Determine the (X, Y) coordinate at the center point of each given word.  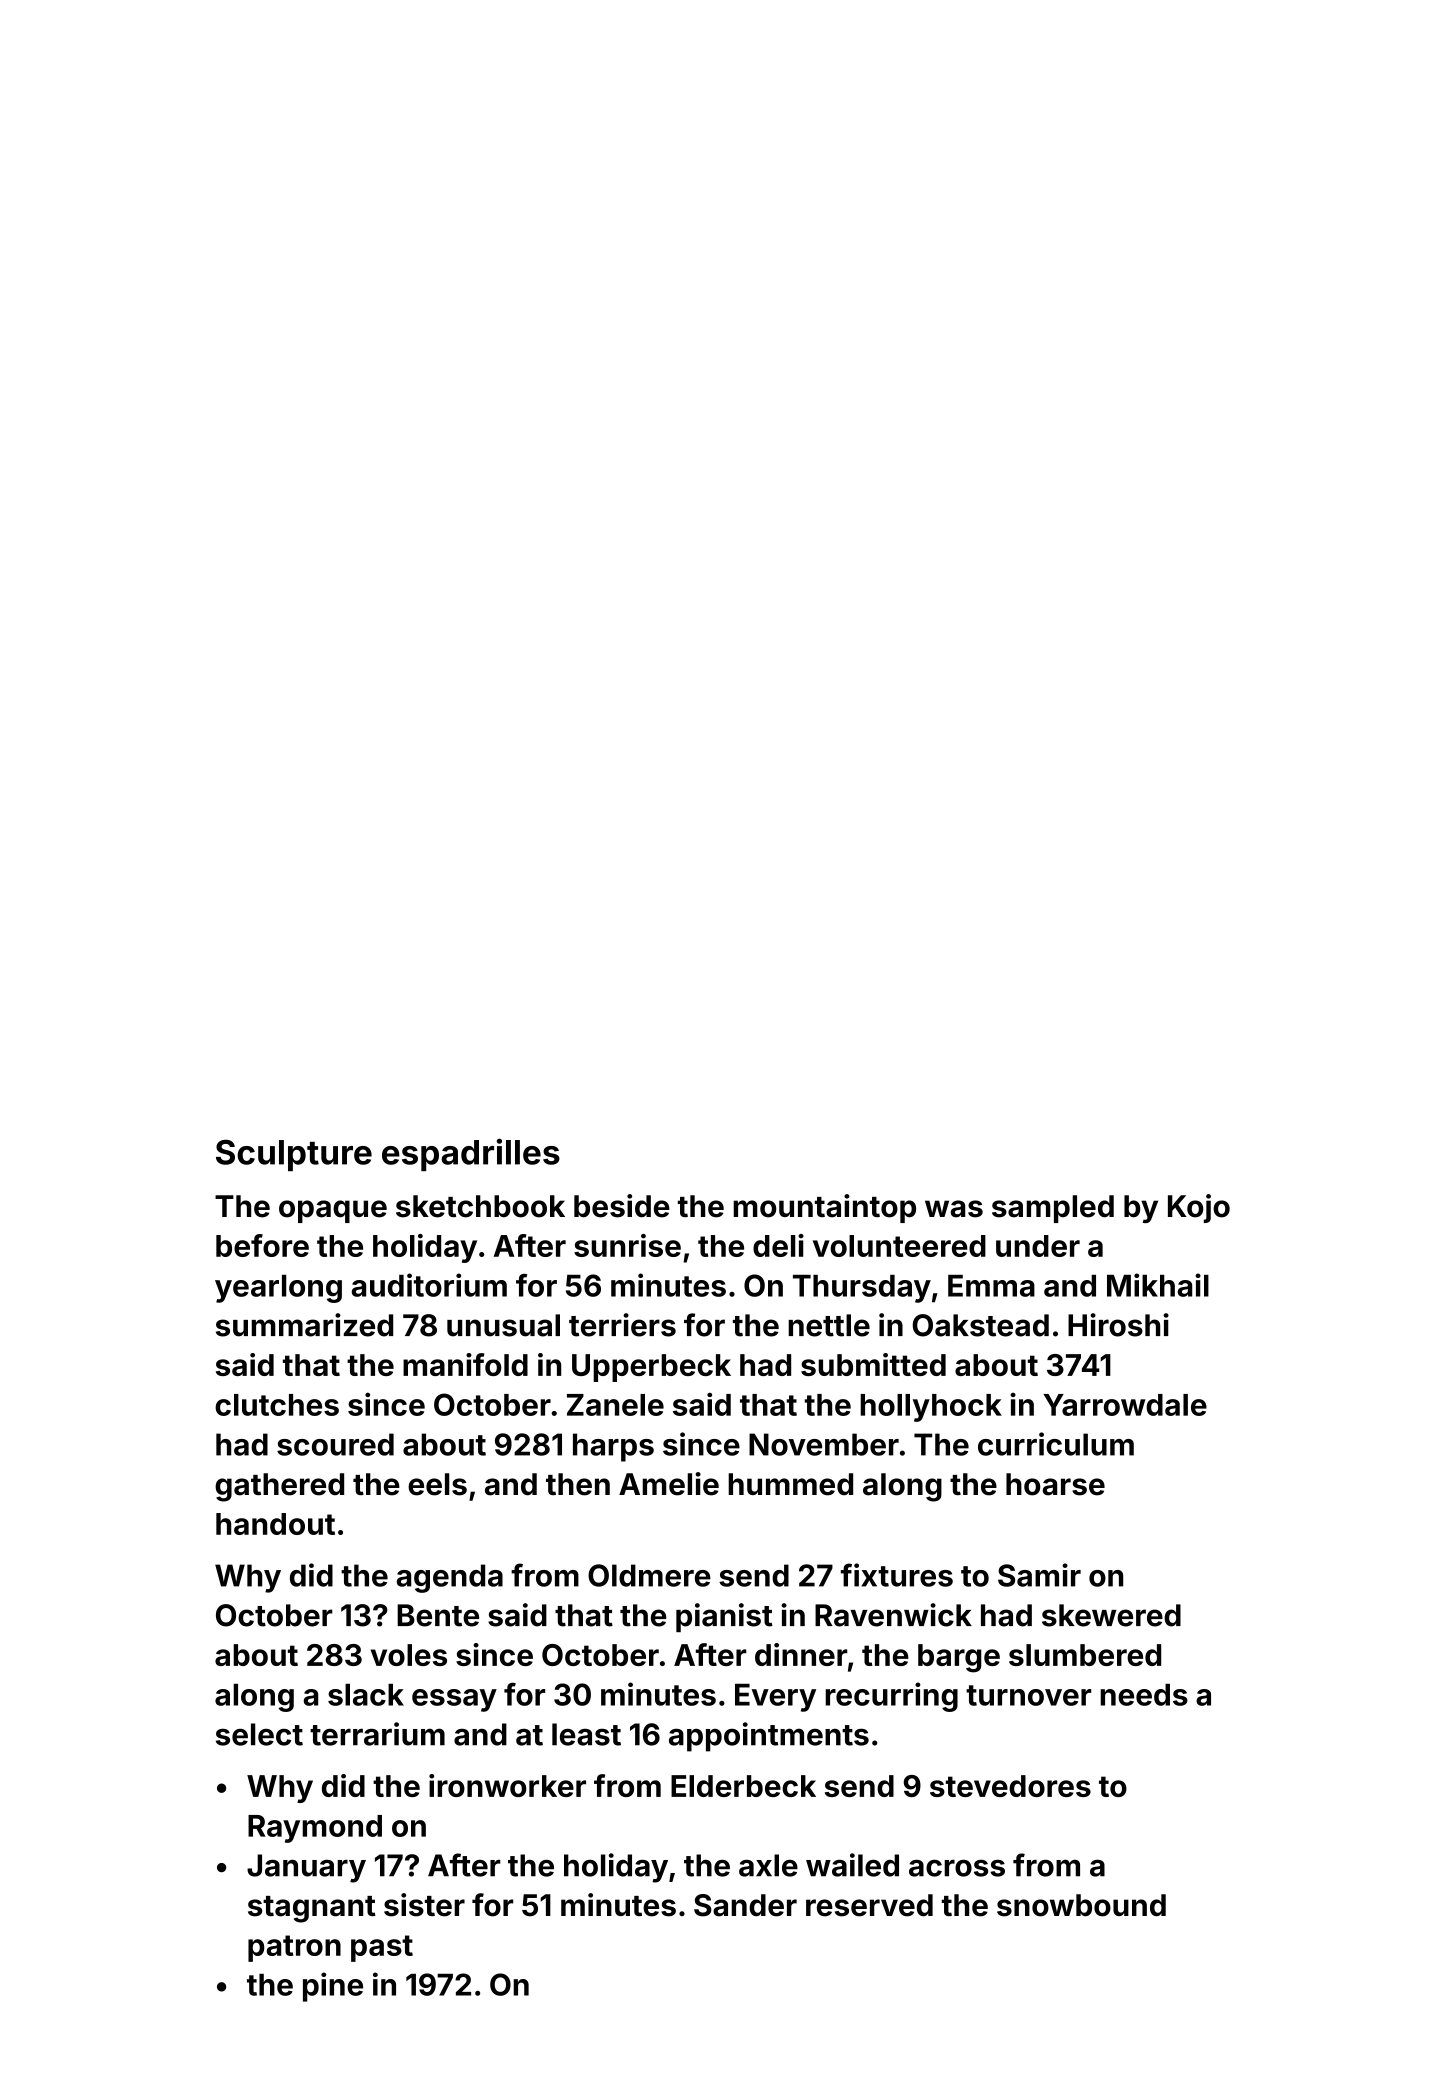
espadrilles (471, 1154)
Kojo (1199, 1208)
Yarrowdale (1125, 1405)
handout (275, 1524)
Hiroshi (1118, 1325)
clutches (277, 1405)
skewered (1111, 1615)
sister (424, 1905)
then (578, 1484)
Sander (745, 1905)
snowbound (1081, 1905)
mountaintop (824, 1208)
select (259, 1734)
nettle (829, 1325)
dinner (801, 1654)
